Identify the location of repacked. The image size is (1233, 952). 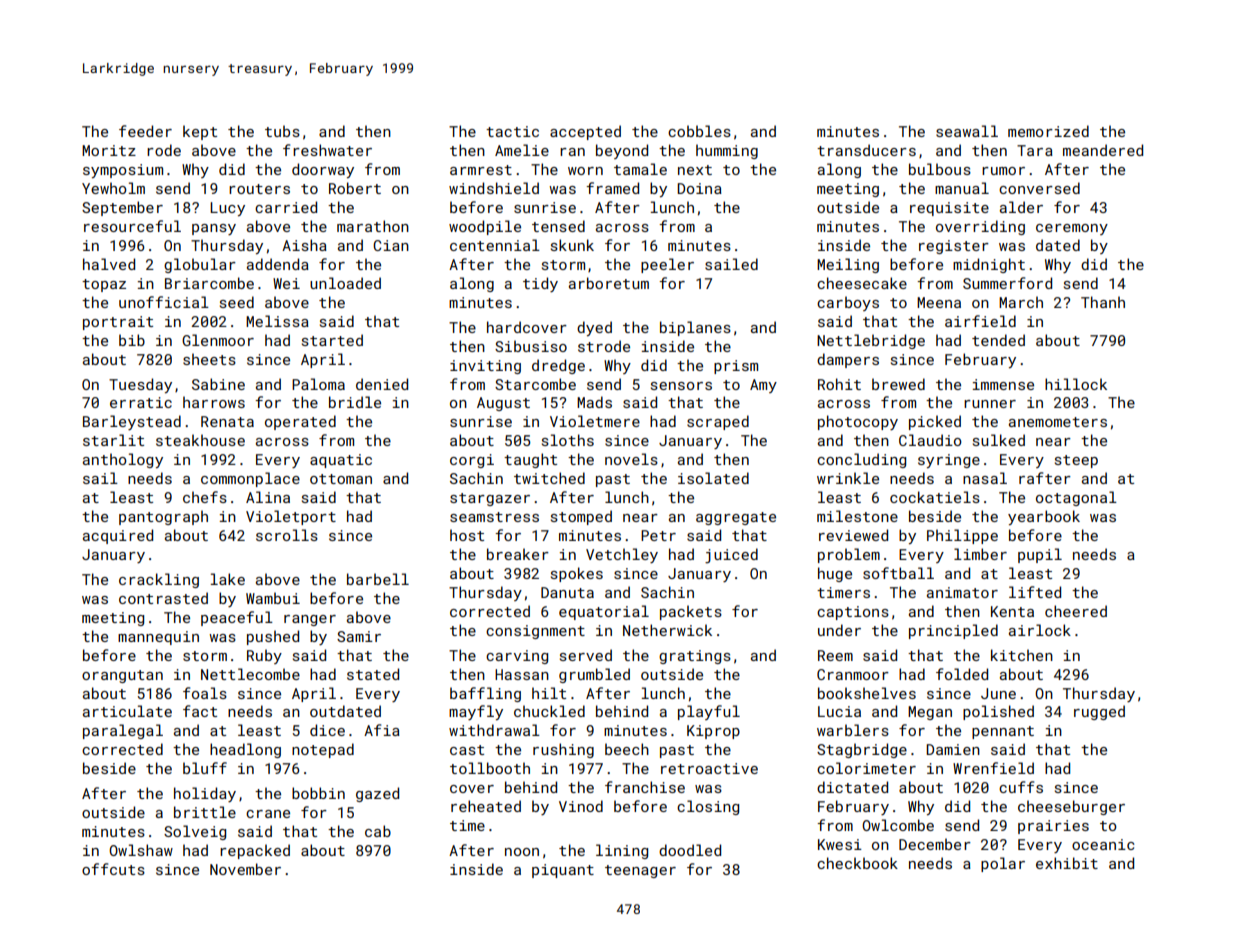
(255, 851).
